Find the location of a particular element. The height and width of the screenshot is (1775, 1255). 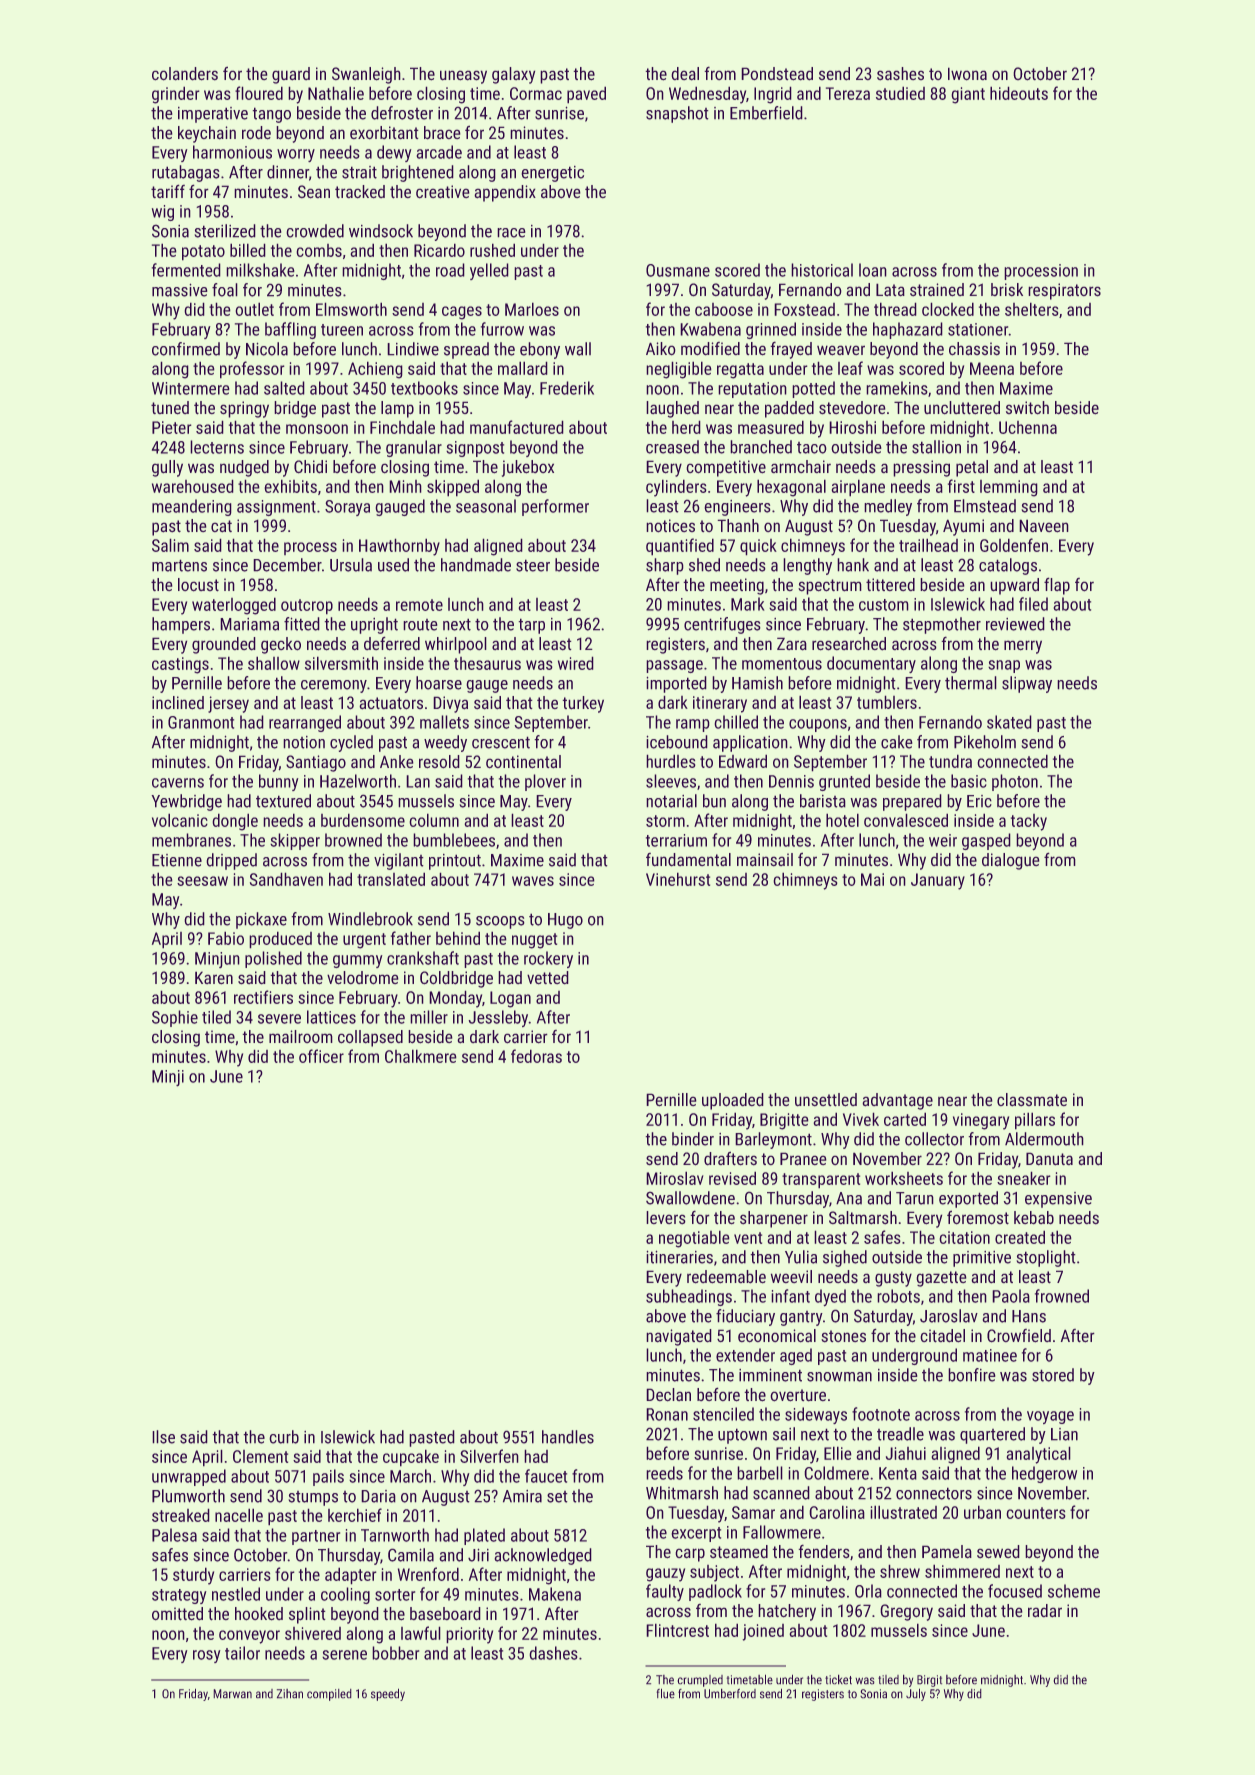

splint is located at coordinates (307, 1615).
